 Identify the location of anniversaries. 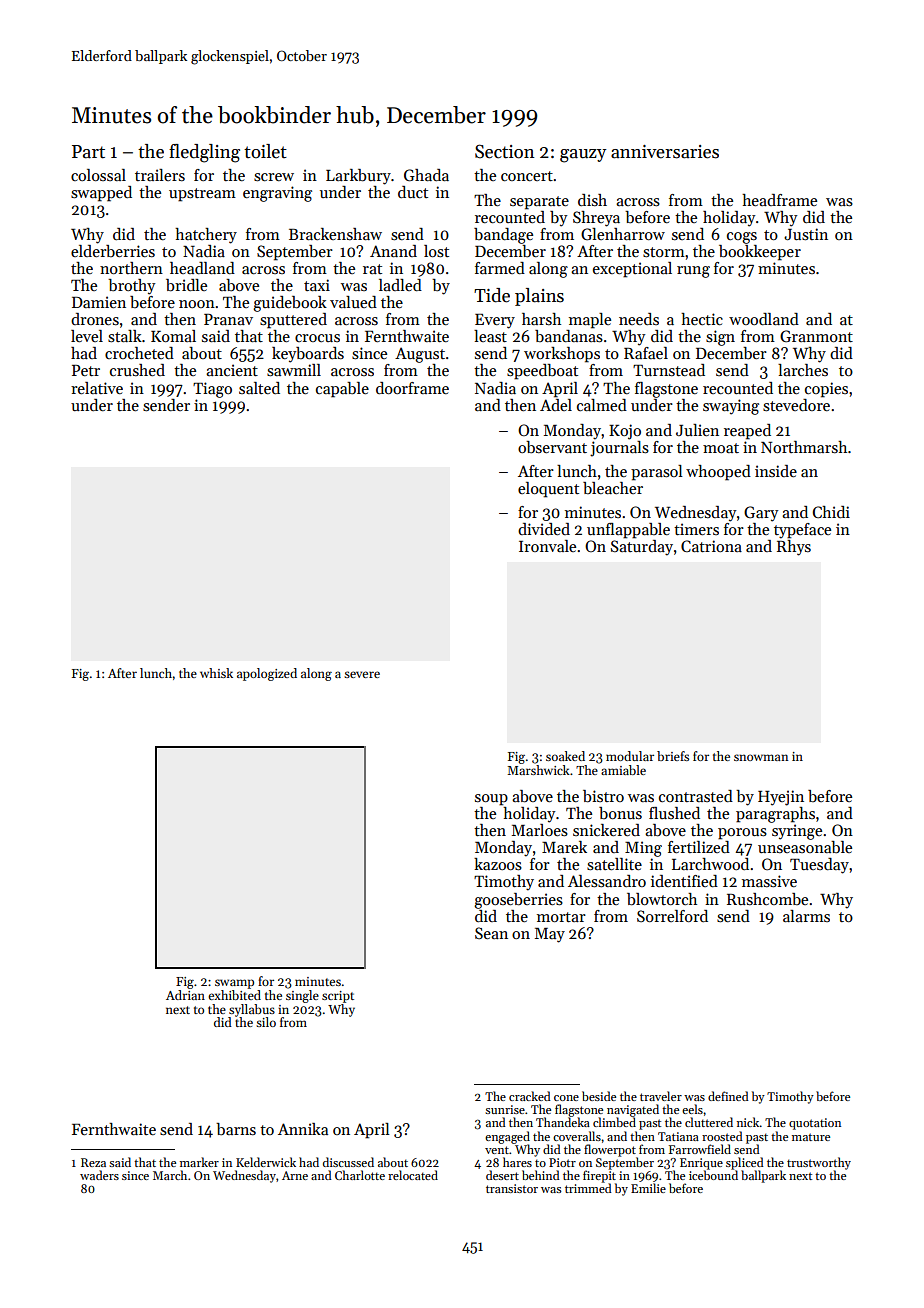
(665, 152).
